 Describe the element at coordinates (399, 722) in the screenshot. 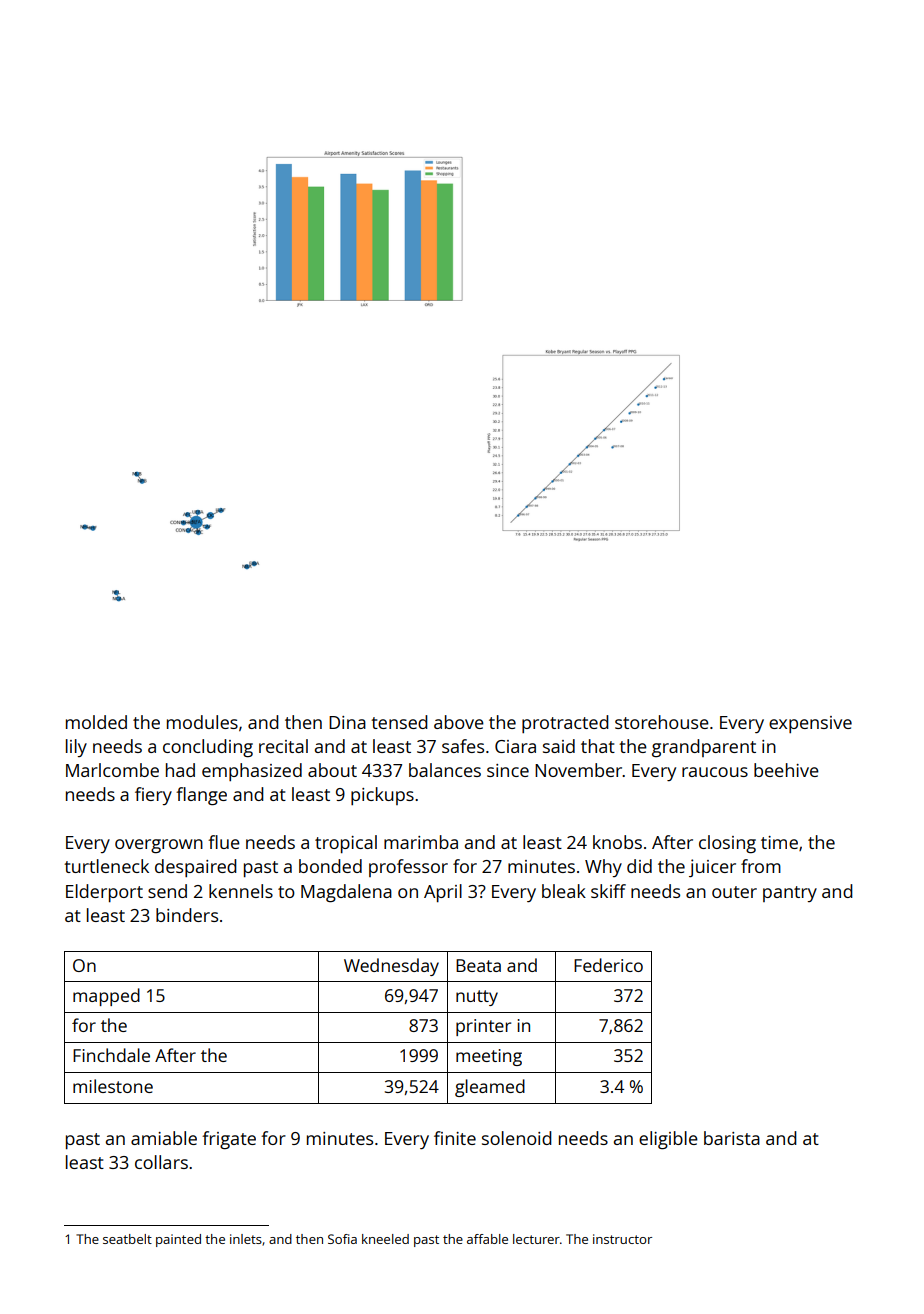

I see `tensed` at that location.
